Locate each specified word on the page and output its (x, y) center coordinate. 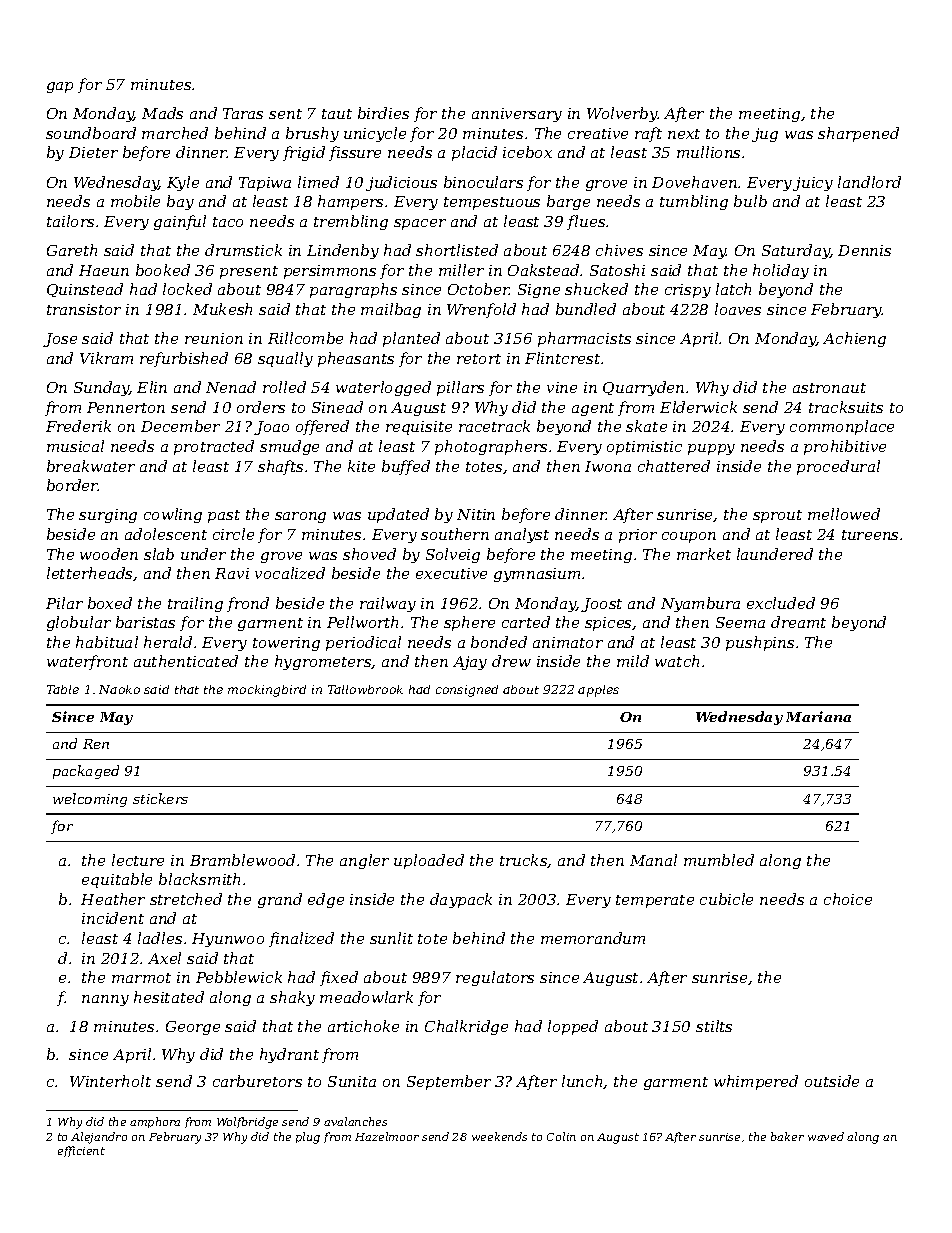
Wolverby (622, 114)
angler (364, 861)
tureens (870, 535)
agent (593, 409)
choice (848, 899)
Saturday (796, 251)
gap (60, 87)
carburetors (257, 1081)
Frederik (78, 426)
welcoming (90, 800)
